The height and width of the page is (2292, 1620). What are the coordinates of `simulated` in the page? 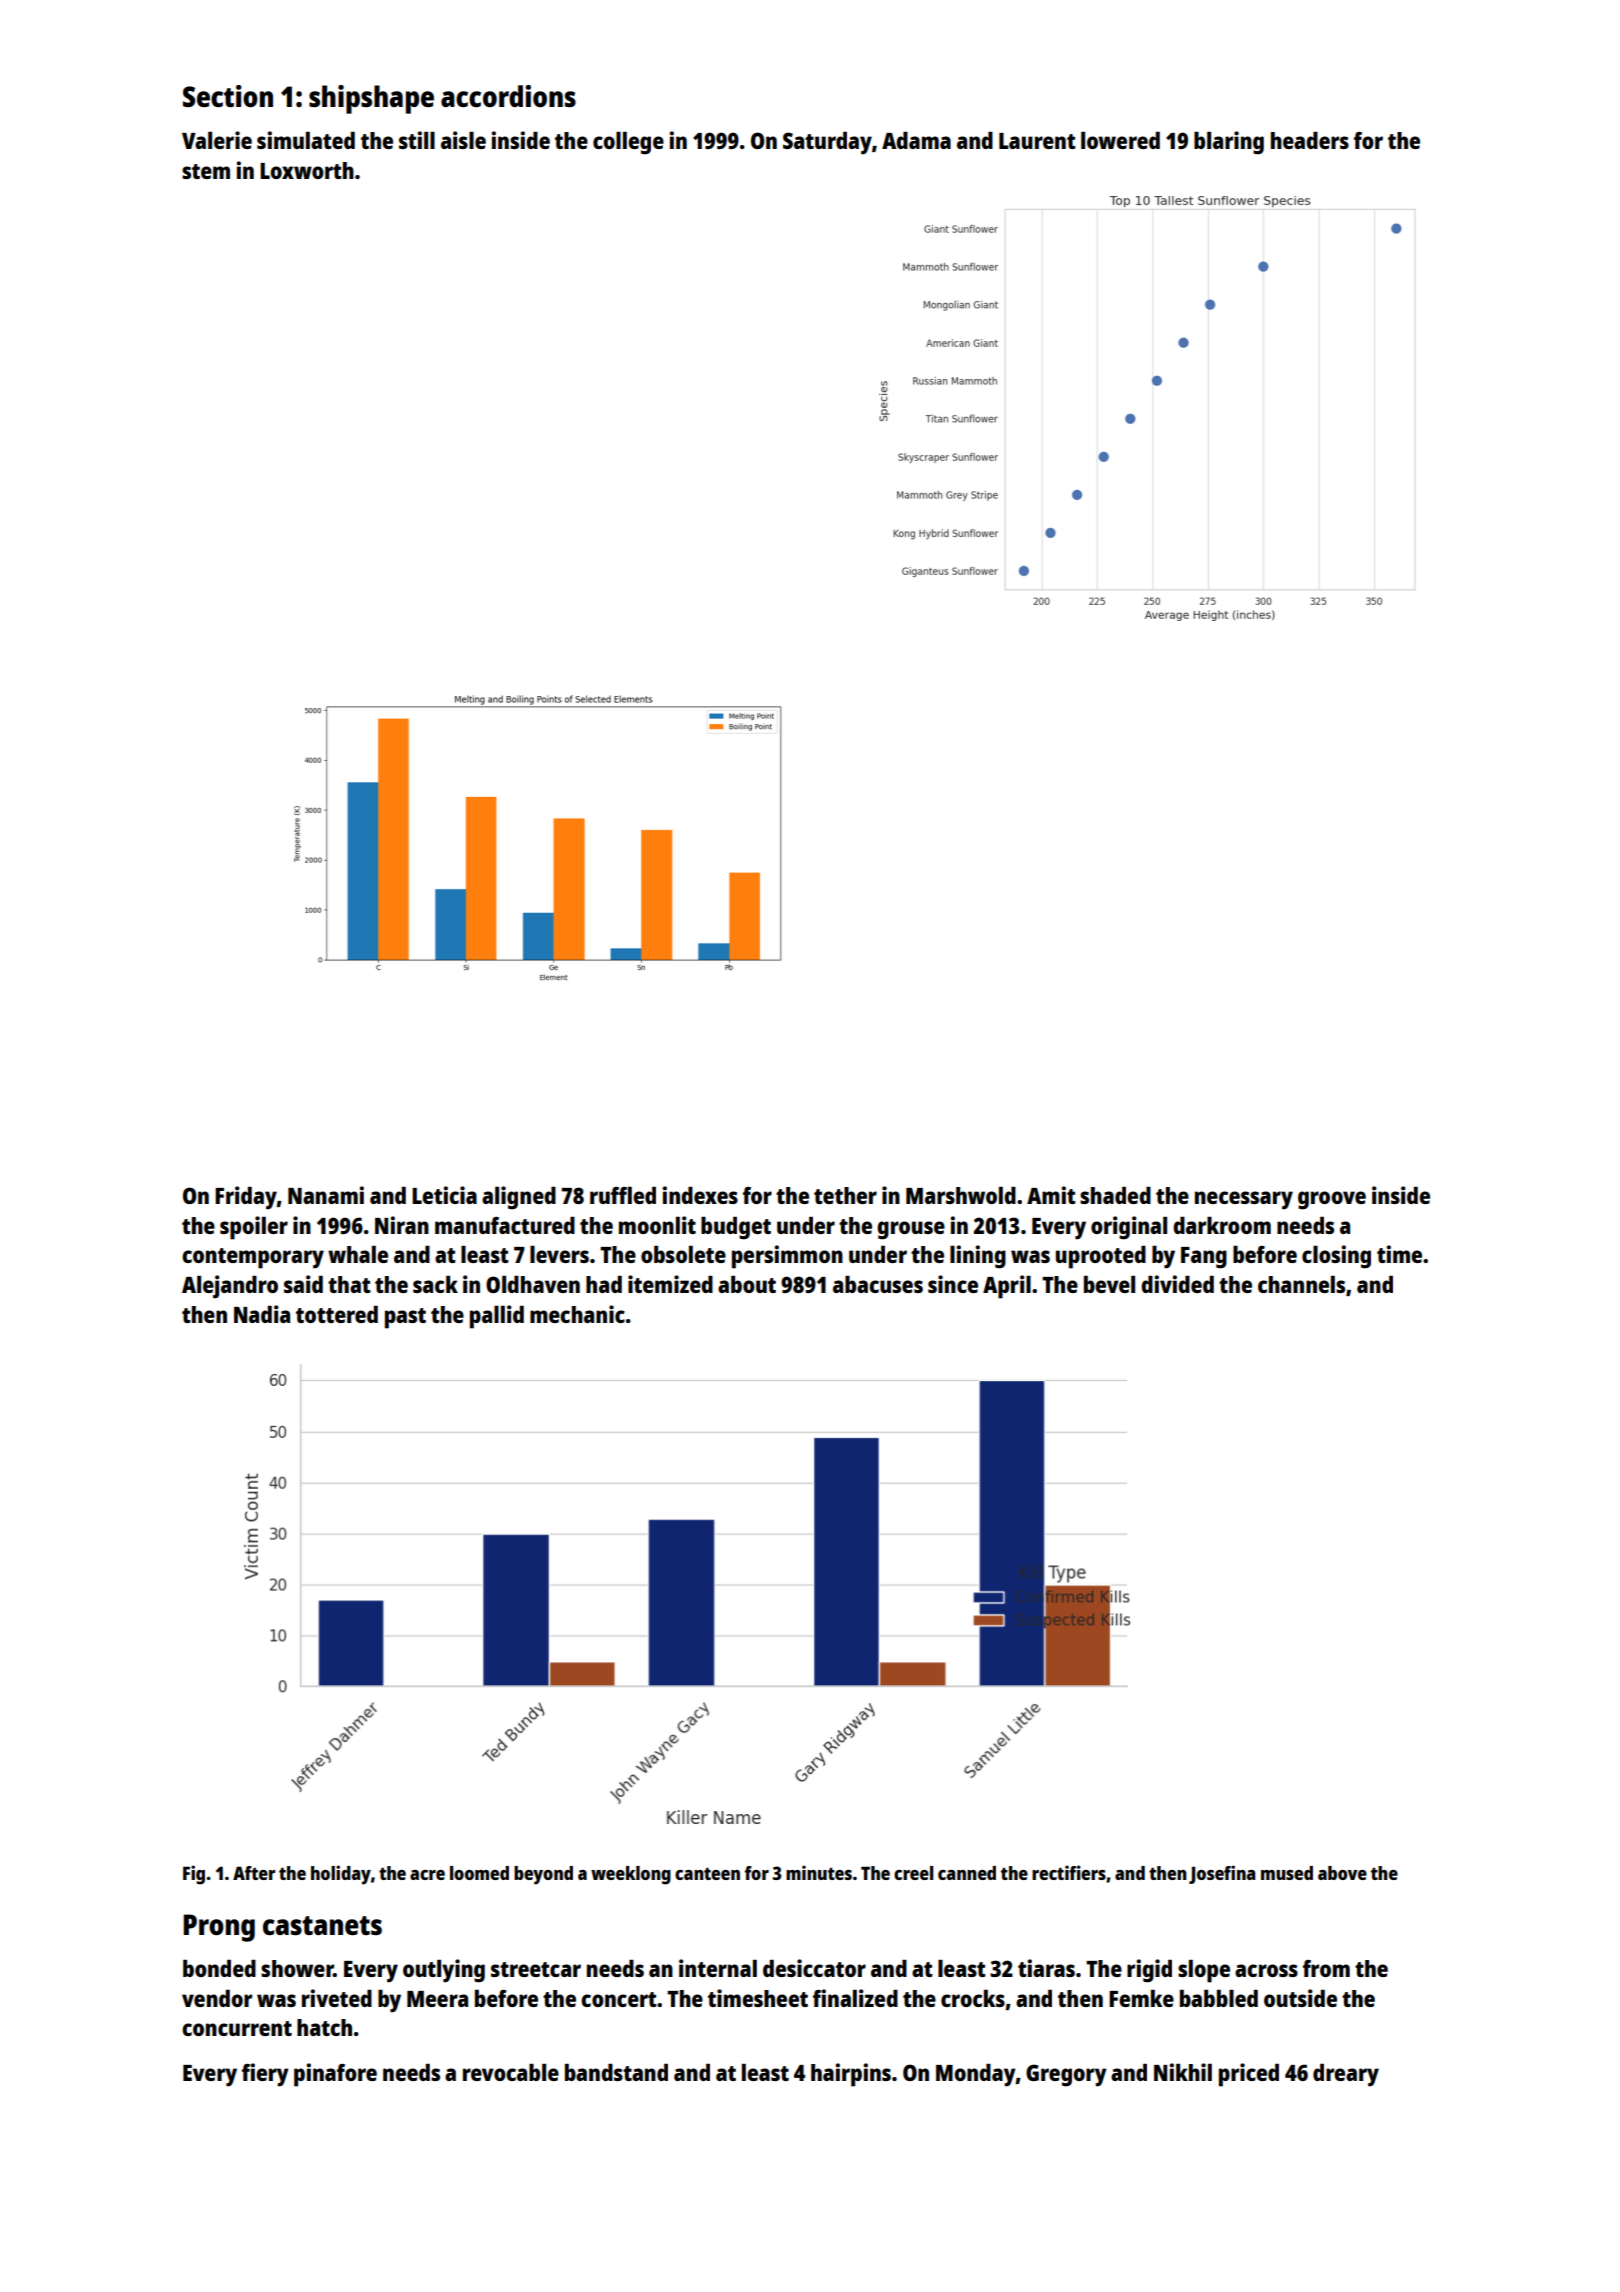 It's located at (306, 140).
